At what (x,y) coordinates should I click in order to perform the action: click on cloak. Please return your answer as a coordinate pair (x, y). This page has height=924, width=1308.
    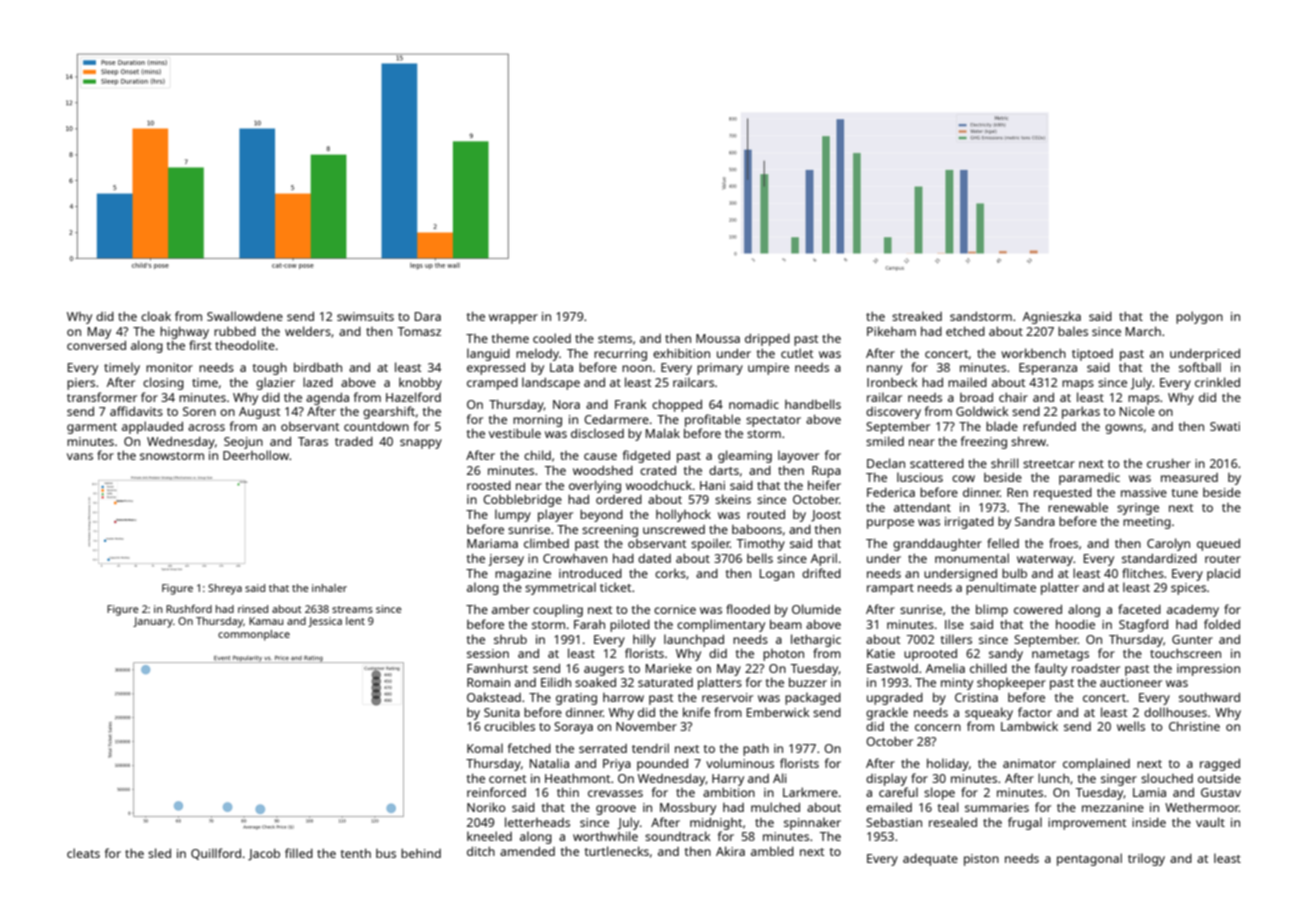
    Looking at the image, I should click on (156, 316).
